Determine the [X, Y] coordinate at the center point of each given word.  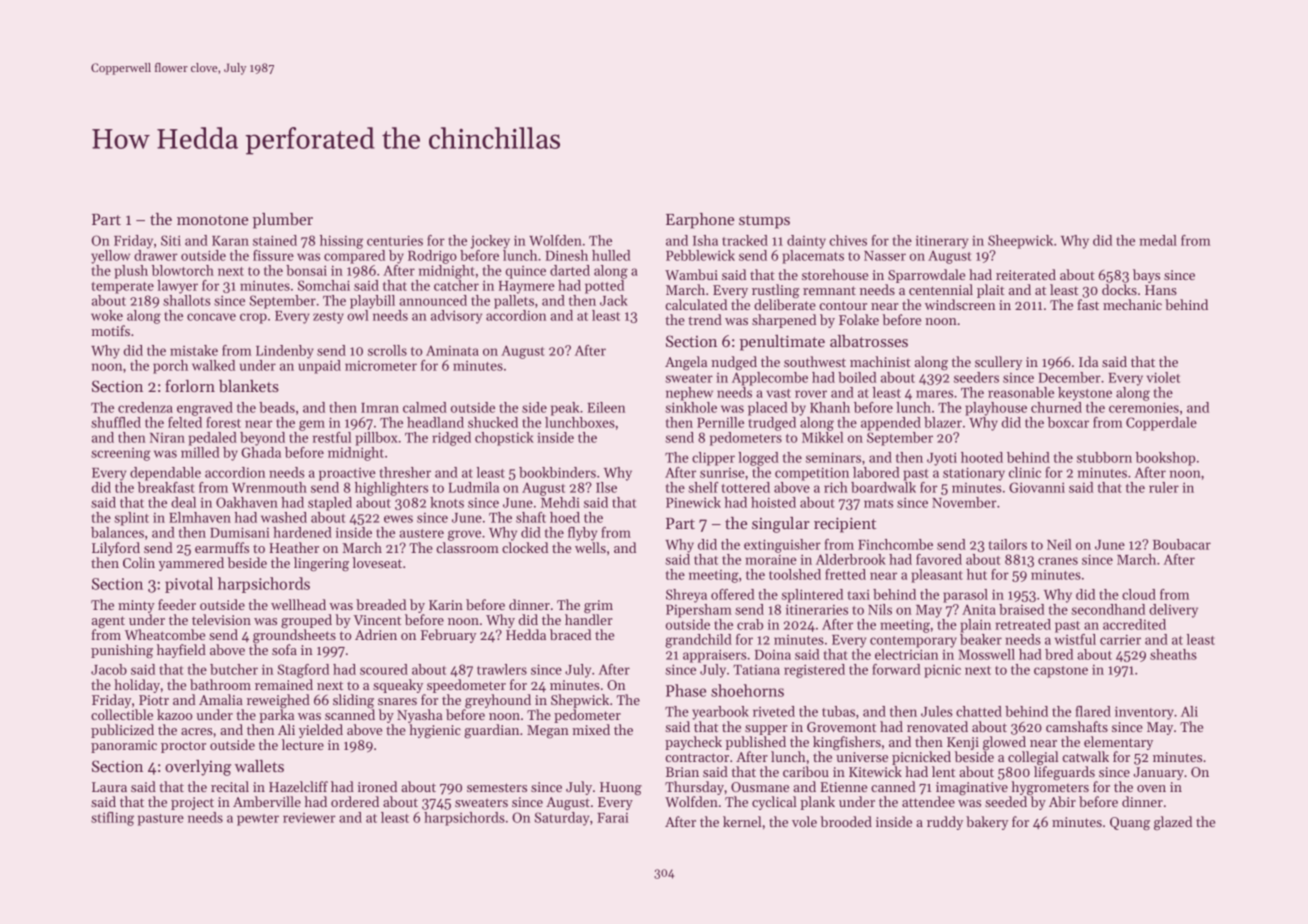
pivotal [189, 585]
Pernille [720, 422]
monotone [212, 220]
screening [121, 454]
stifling [112, 819]
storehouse [835, 274]
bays [1146, 276]
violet [1163, 377]
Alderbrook [851, 559]
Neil [1059, 544]
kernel [742, 821]
